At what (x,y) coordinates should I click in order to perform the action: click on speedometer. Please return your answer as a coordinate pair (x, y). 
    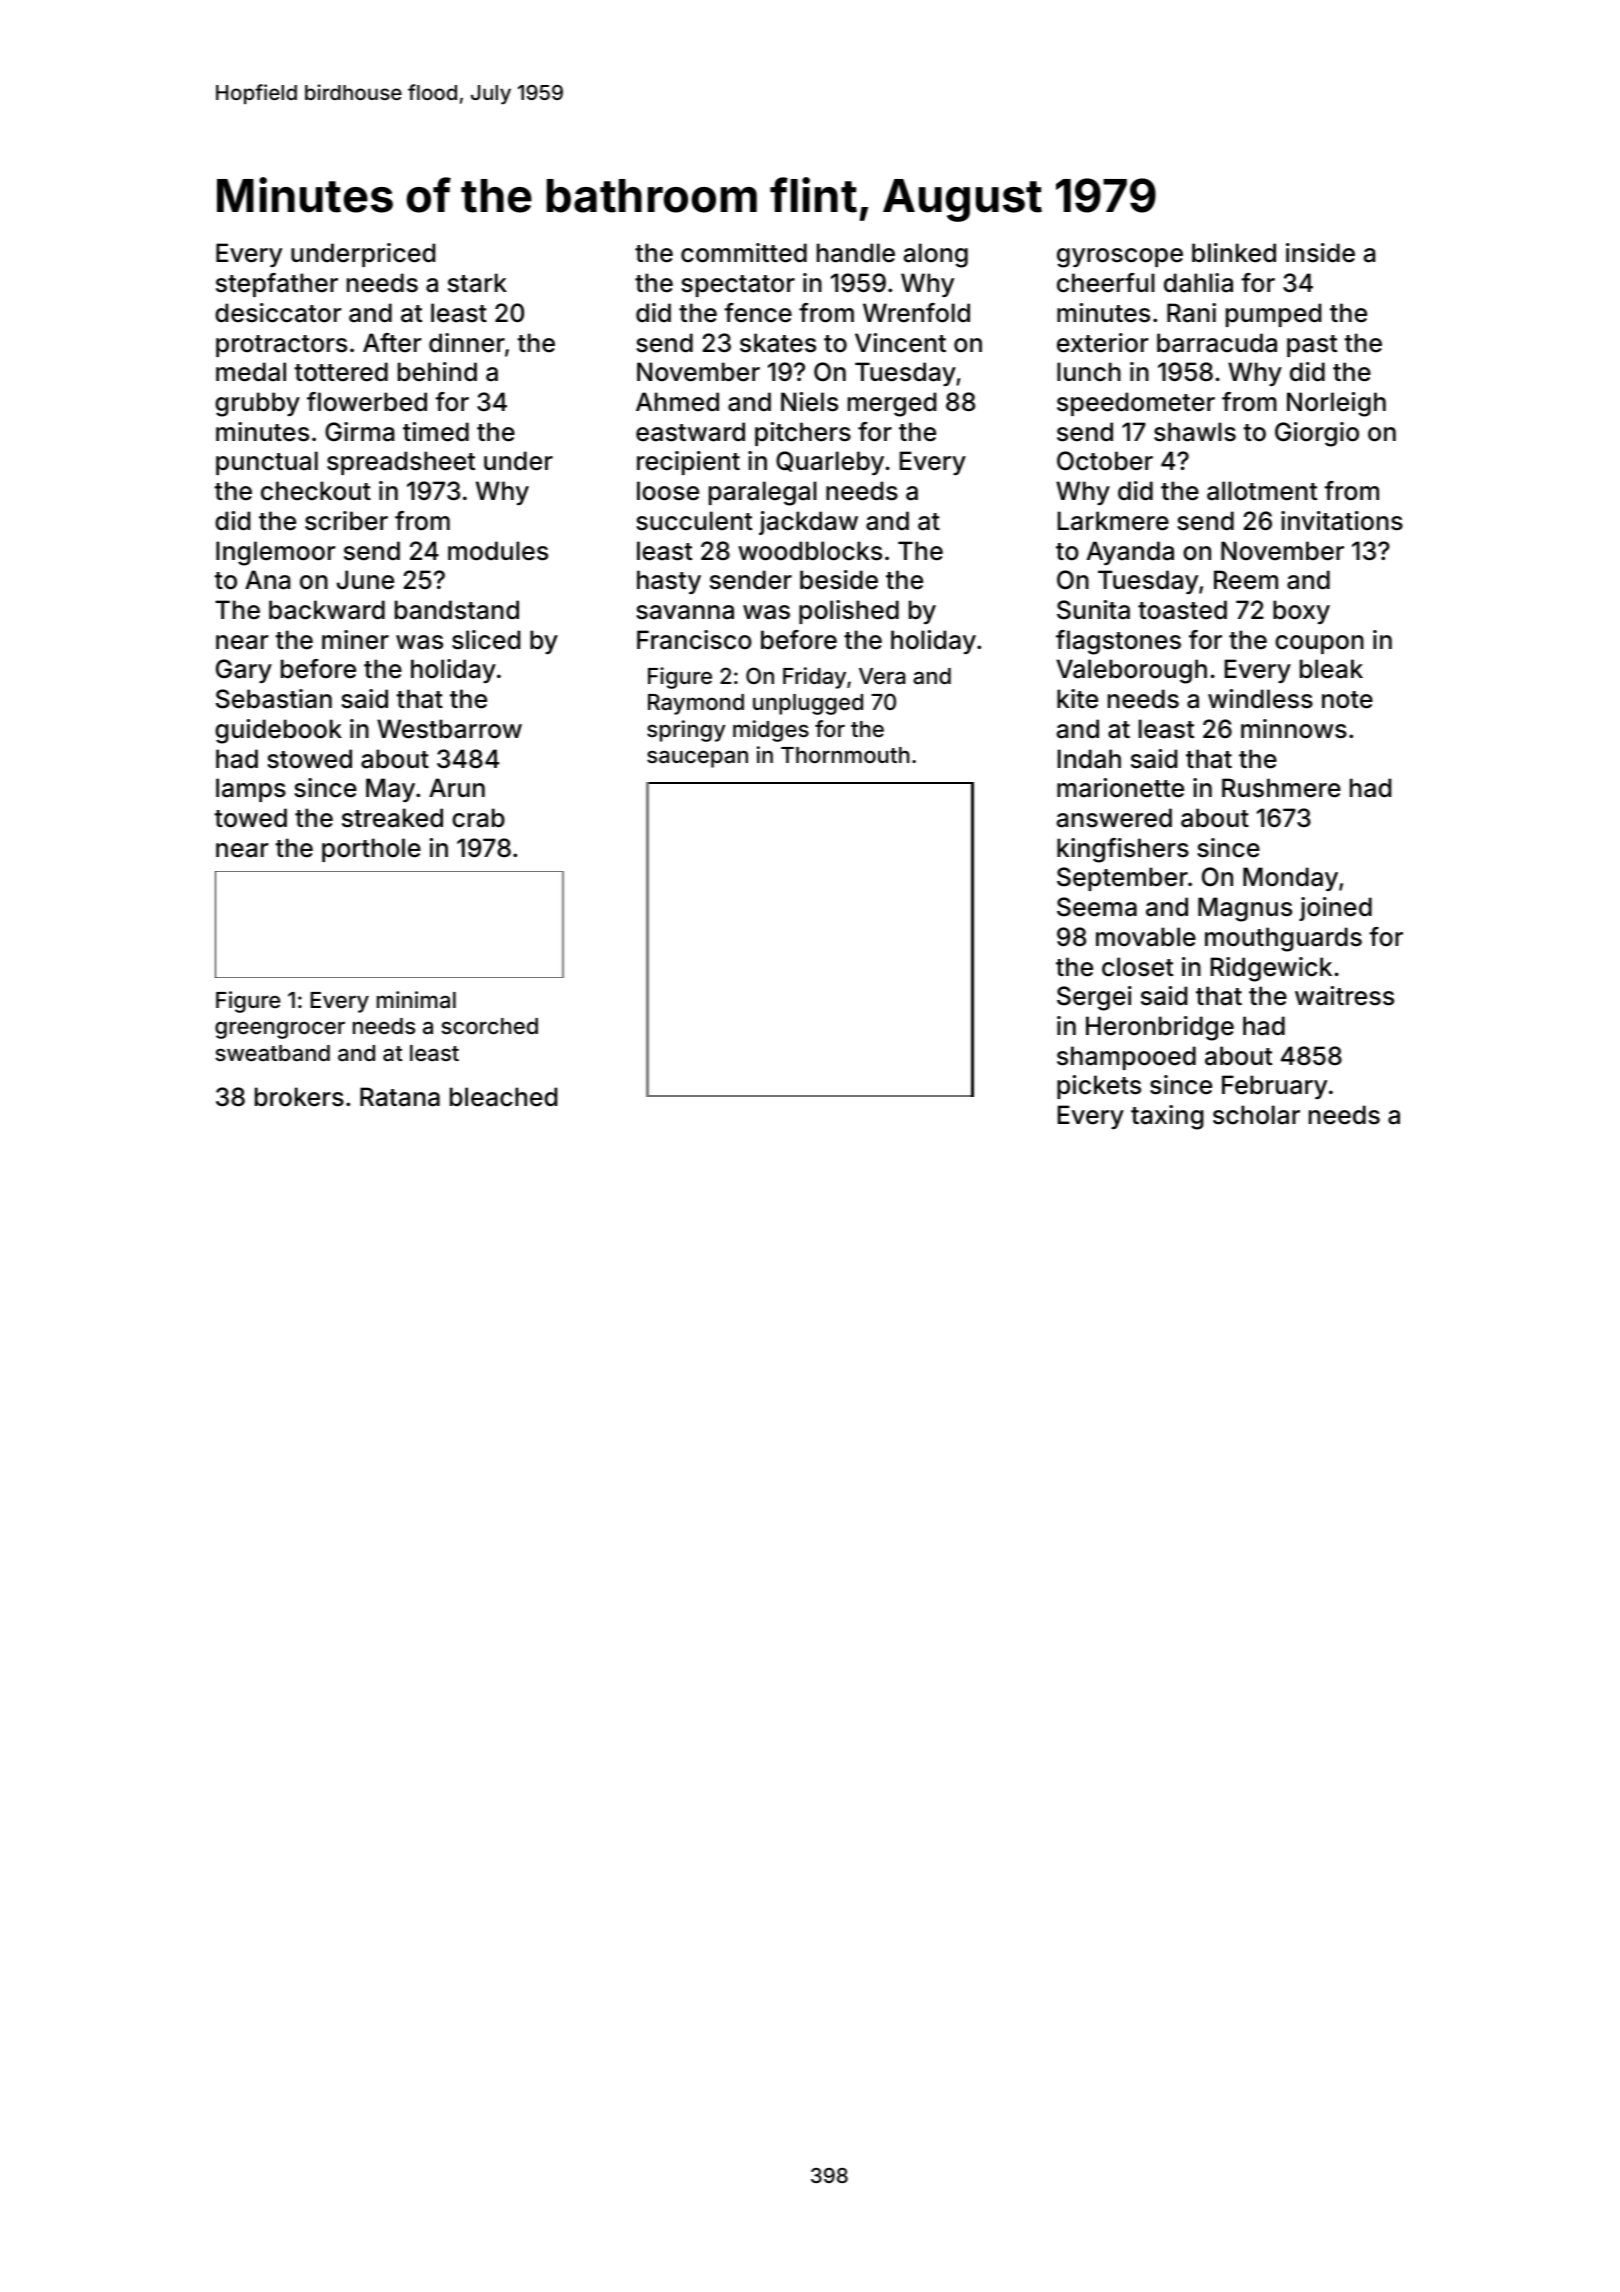
    Looking at the image, I should click on (1136, 404).
